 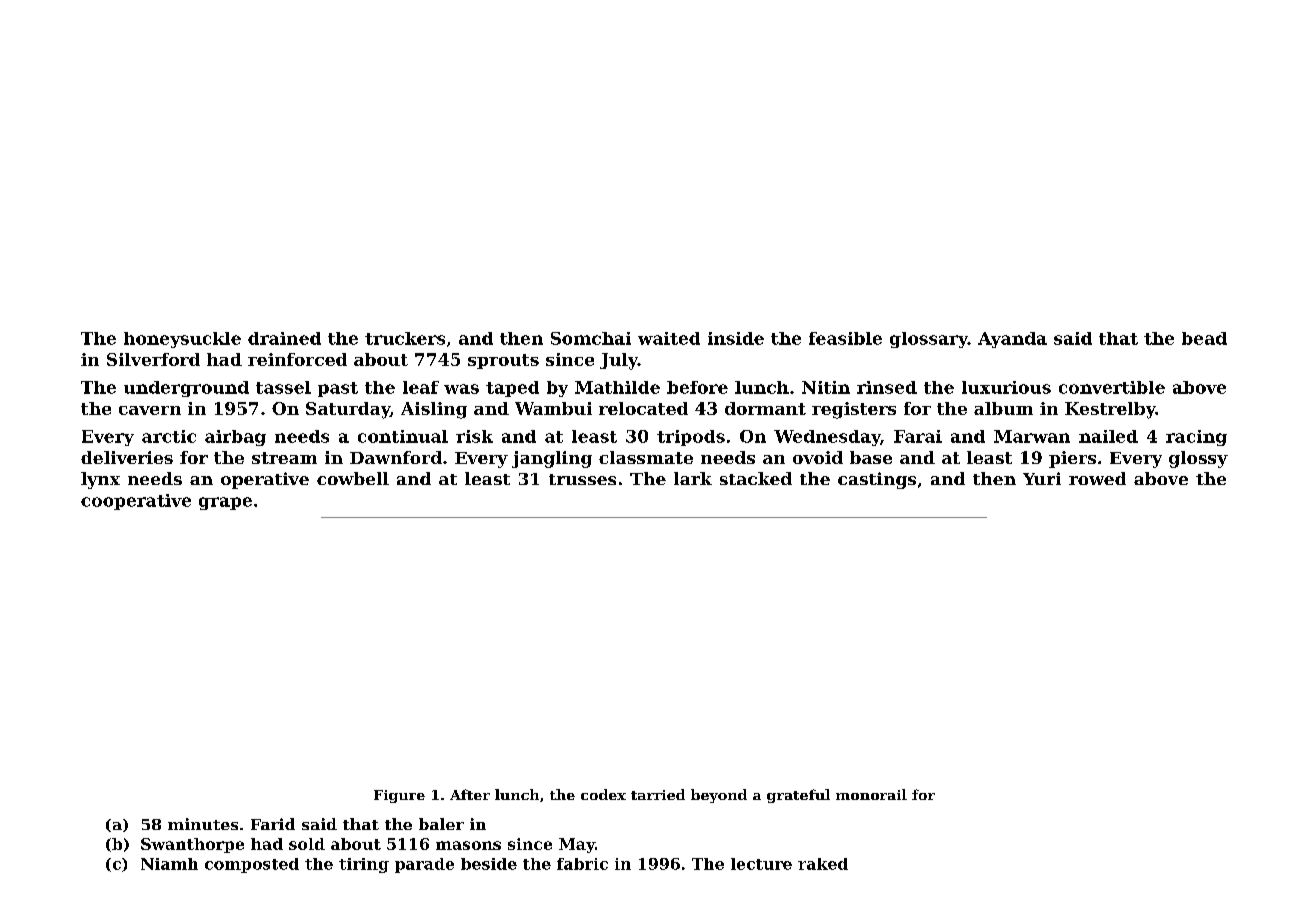 I want to click on Yuri, so click(x=1042, y=478).
